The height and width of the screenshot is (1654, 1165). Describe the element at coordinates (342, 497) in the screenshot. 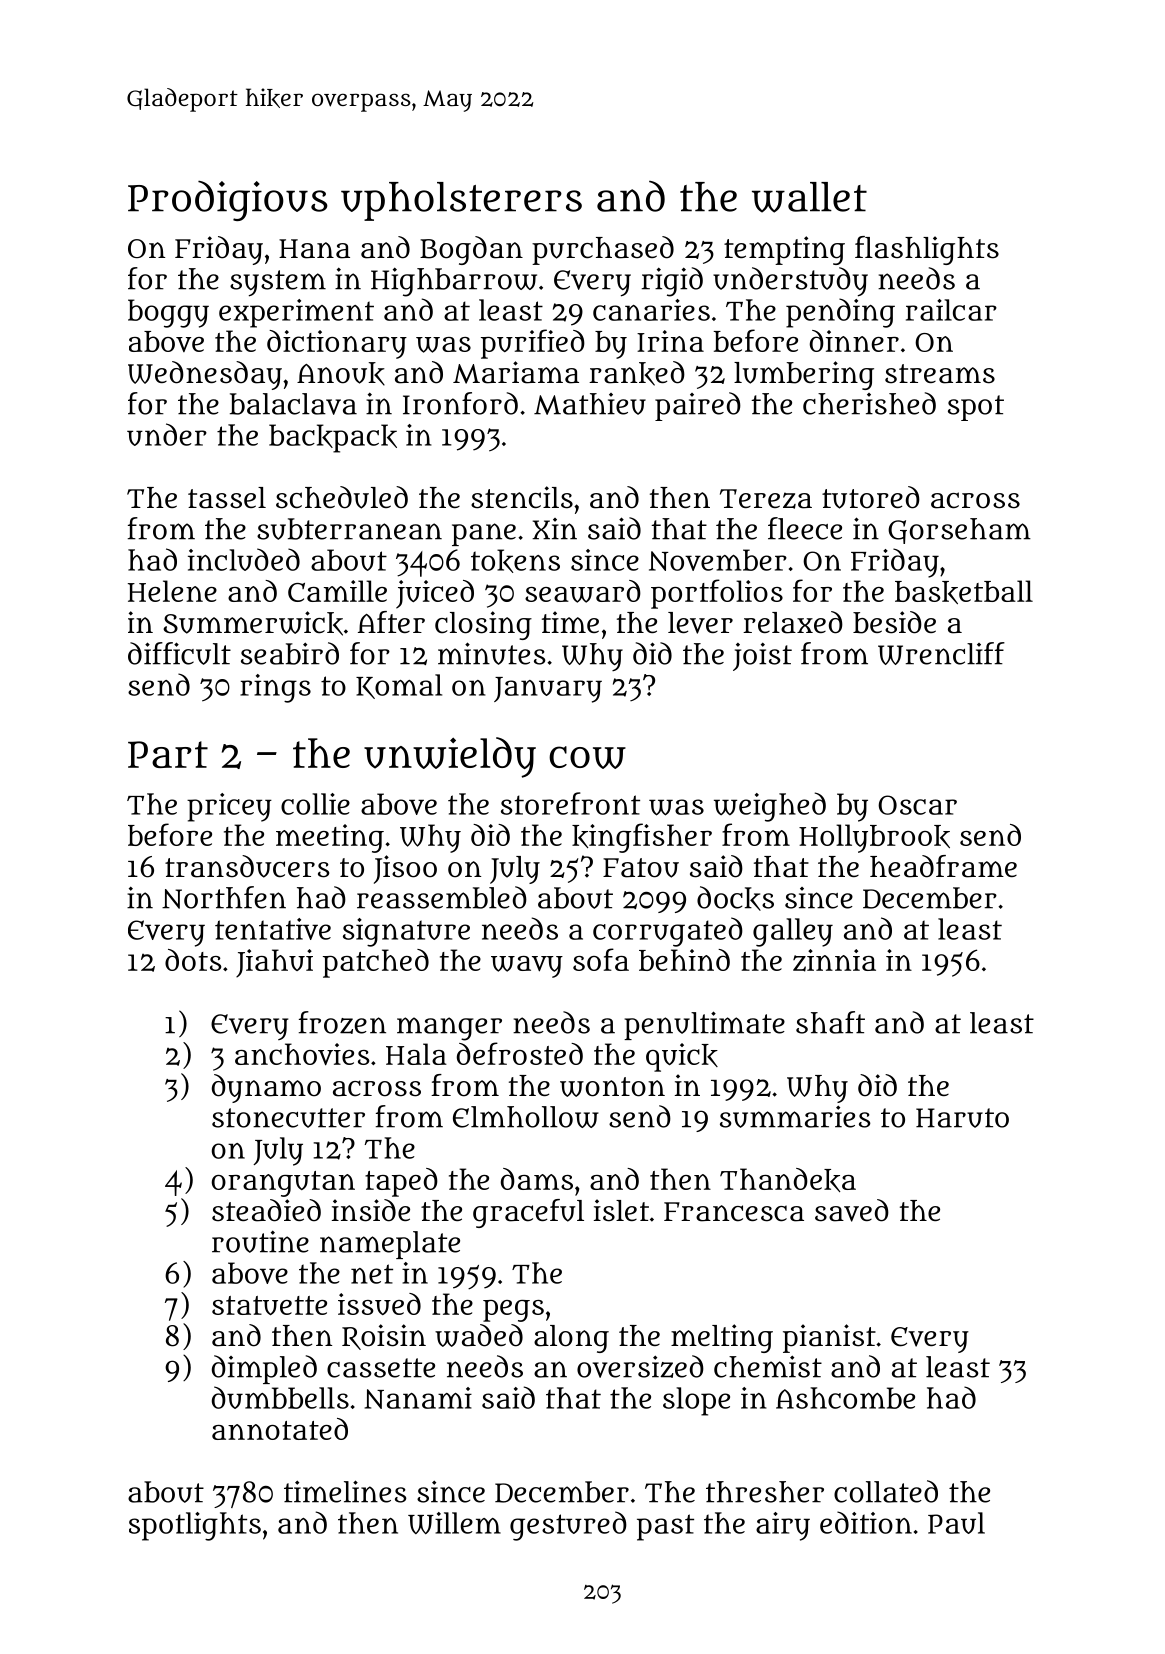

I see `scheduled` at that location.
